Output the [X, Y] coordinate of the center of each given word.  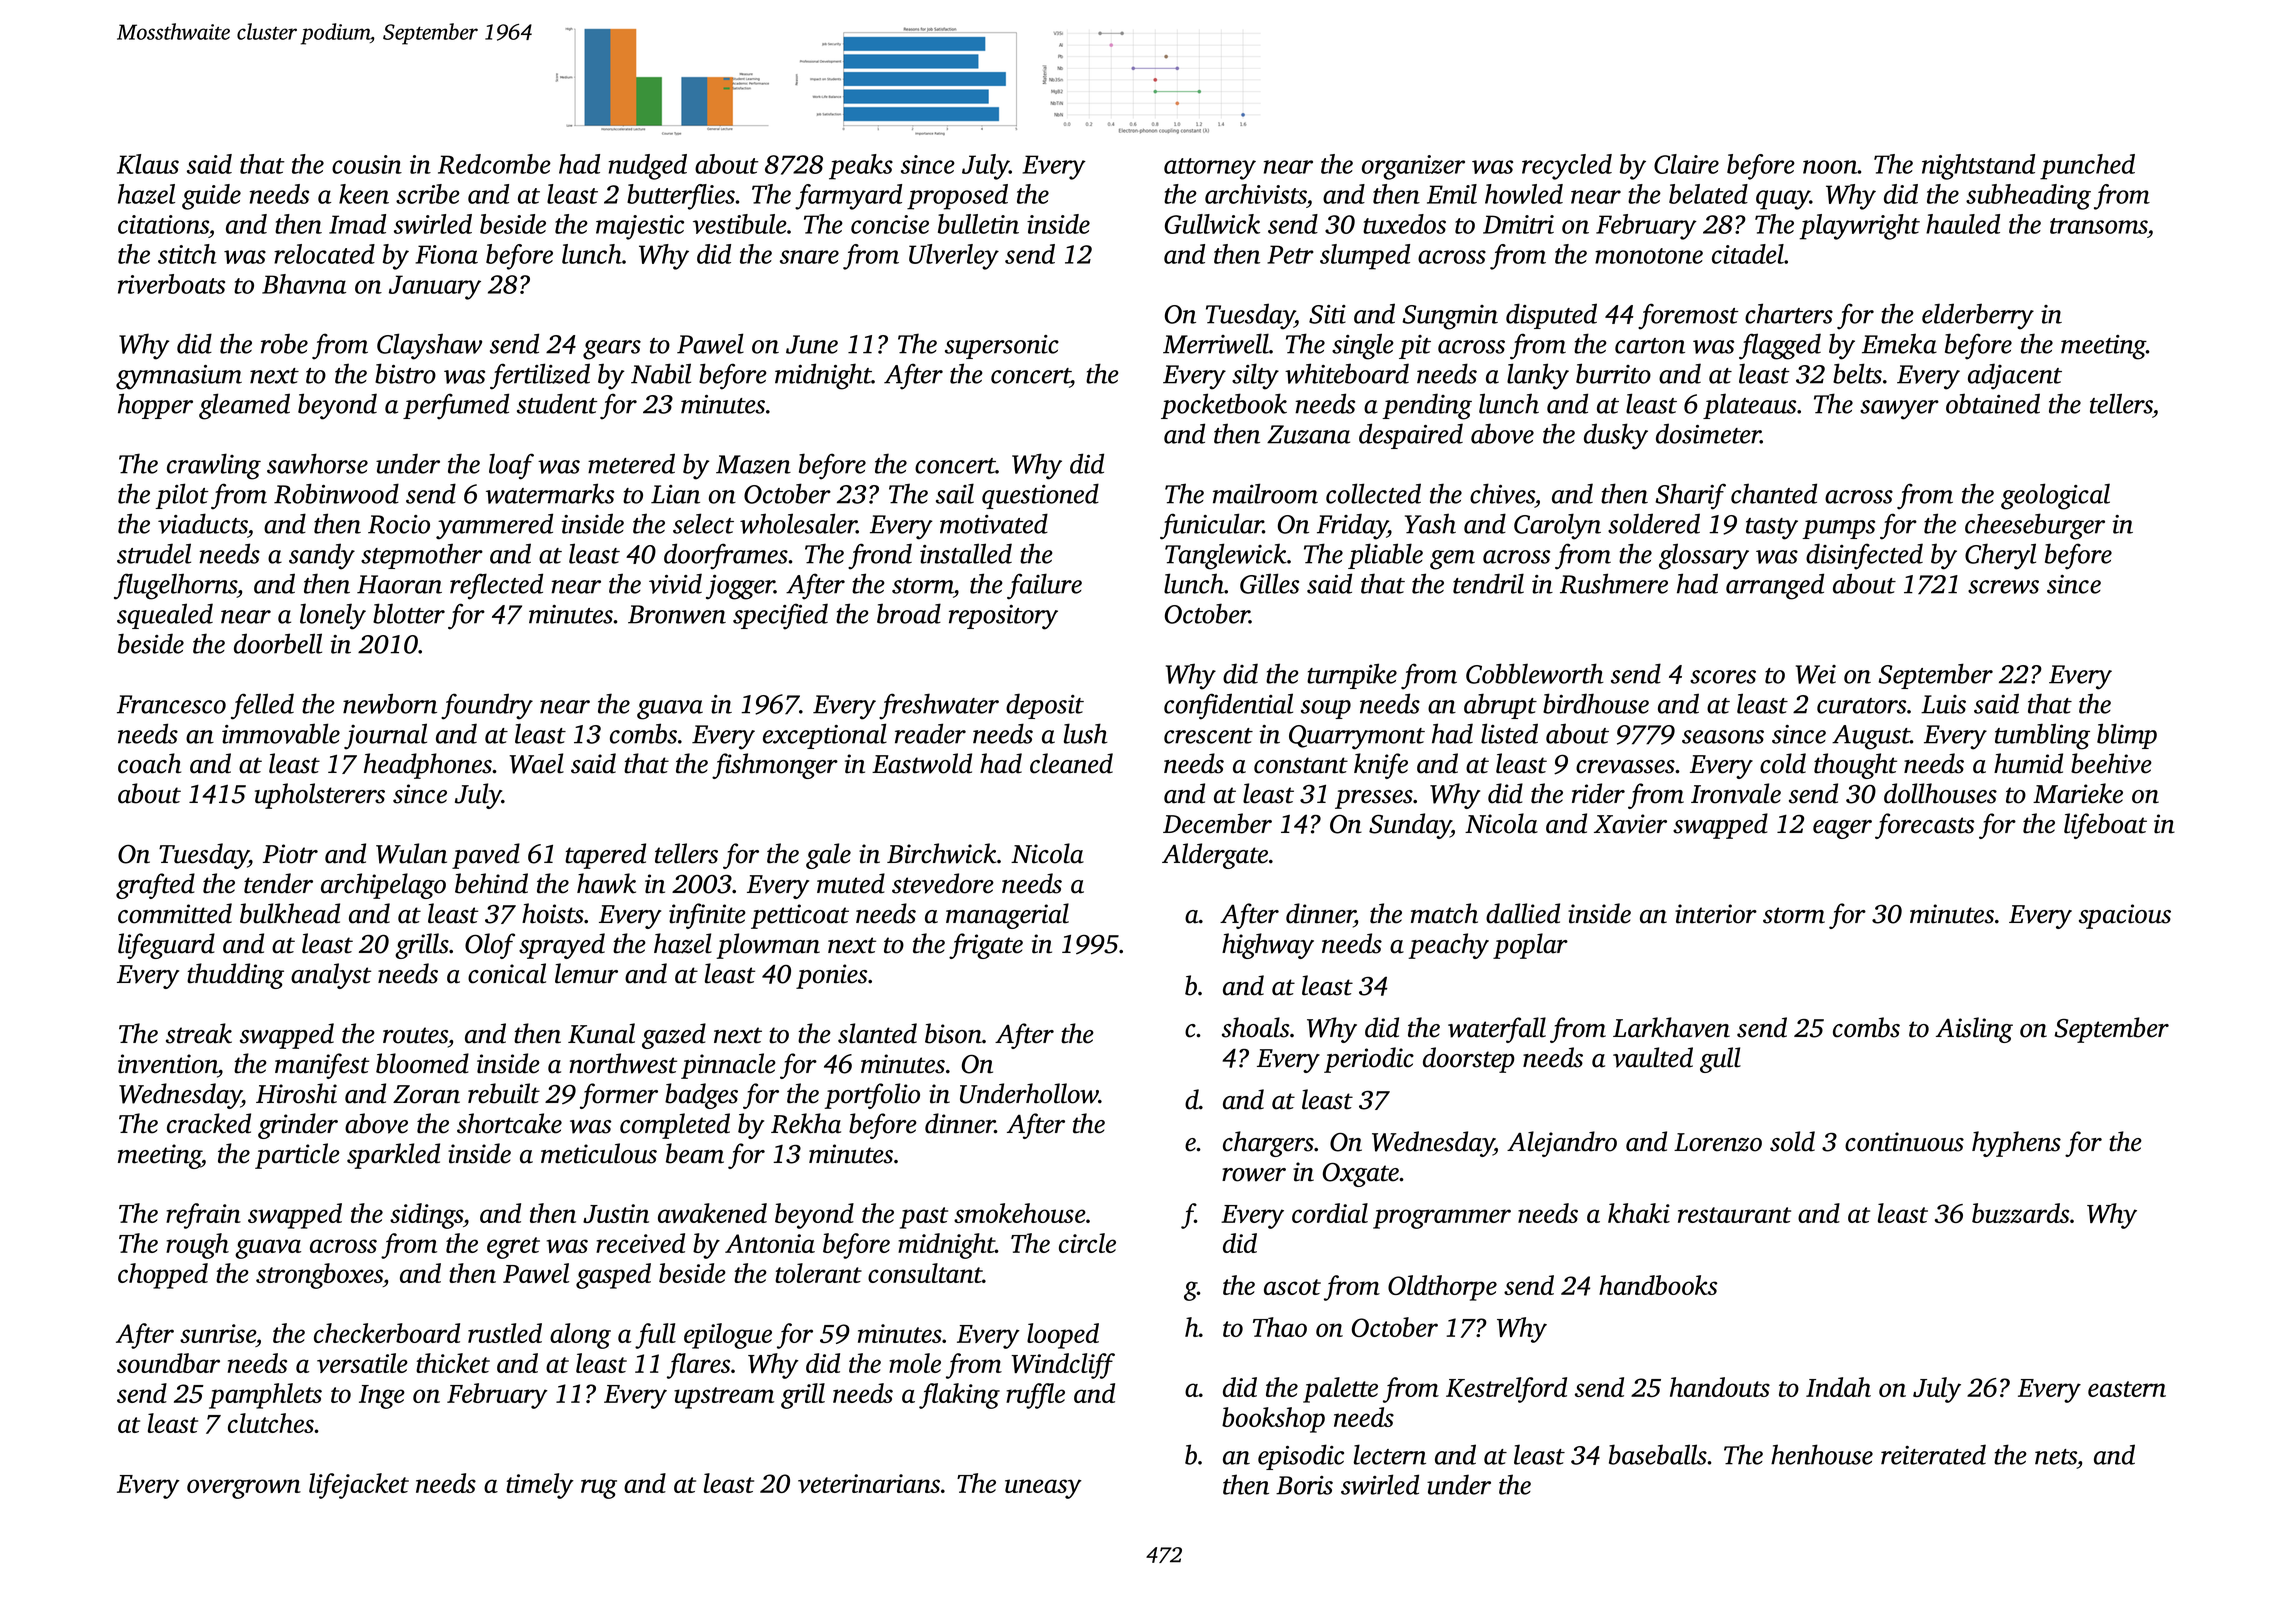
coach [149, 763]
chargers [1268, 1144]
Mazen [753, 464]
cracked [209, 1123]
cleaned [1071, 763]
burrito [1613, 373]
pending [1427, 406]
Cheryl [2000, 556]
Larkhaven [1671, 1027]
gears [612, 350]
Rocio [399, 524]
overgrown [244, 1489]
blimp [2127, 736]
